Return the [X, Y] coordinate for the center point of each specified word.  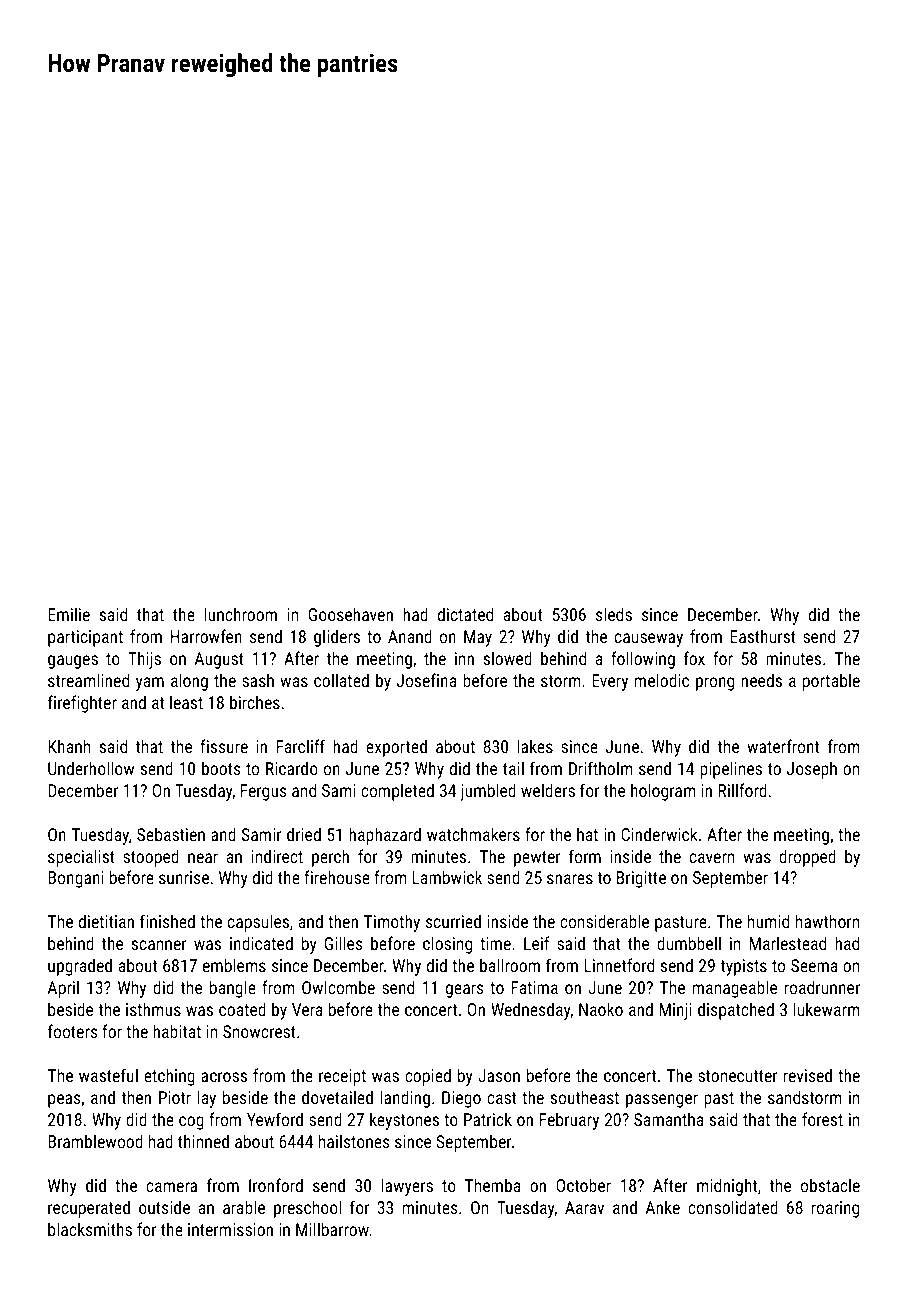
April [63, 989]
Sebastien [171, 834]
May [478, 638]
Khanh [69, 746]
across [224, 1077]
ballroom [510, 965]
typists [744, 967]
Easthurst [763, 636]
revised [808, 1075]
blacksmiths [90, 1229]
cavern [712, 858]
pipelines [731, 770]
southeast [584, 1097]
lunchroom [241, 614]
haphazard [385, 836]
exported [396, 748]
